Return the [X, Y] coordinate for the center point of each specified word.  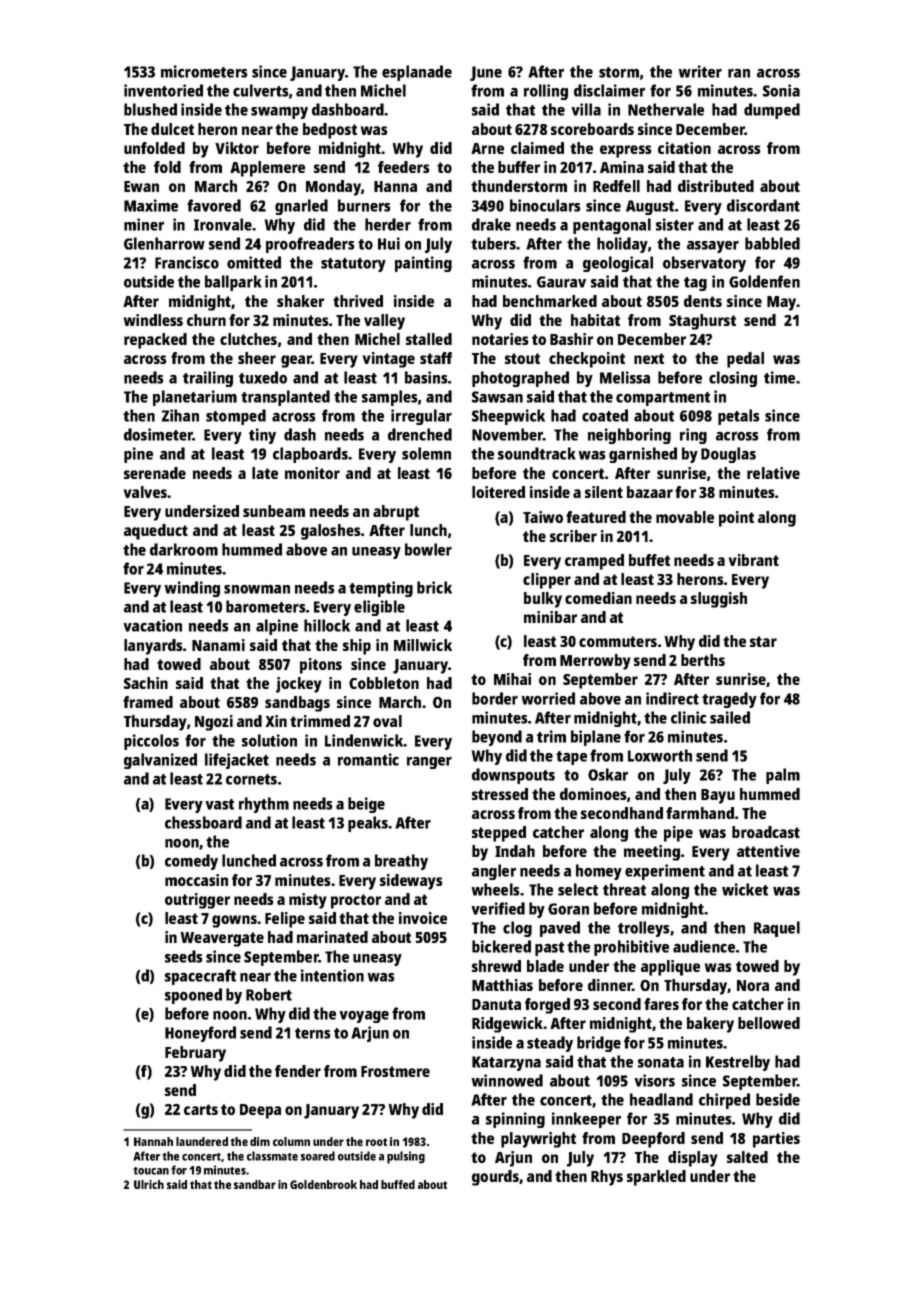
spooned [193, 996]
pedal [745, 360]
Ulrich [149, 1184]
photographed [520, 379]
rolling [546, 92]
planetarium [195, 398]
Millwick [423, 645]
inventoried [163, 90]
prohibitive [631, 948]
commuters [618, 641]
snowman [257, 589]
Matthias [502, 985]
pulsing [406, 1157]
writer [700, 71]
